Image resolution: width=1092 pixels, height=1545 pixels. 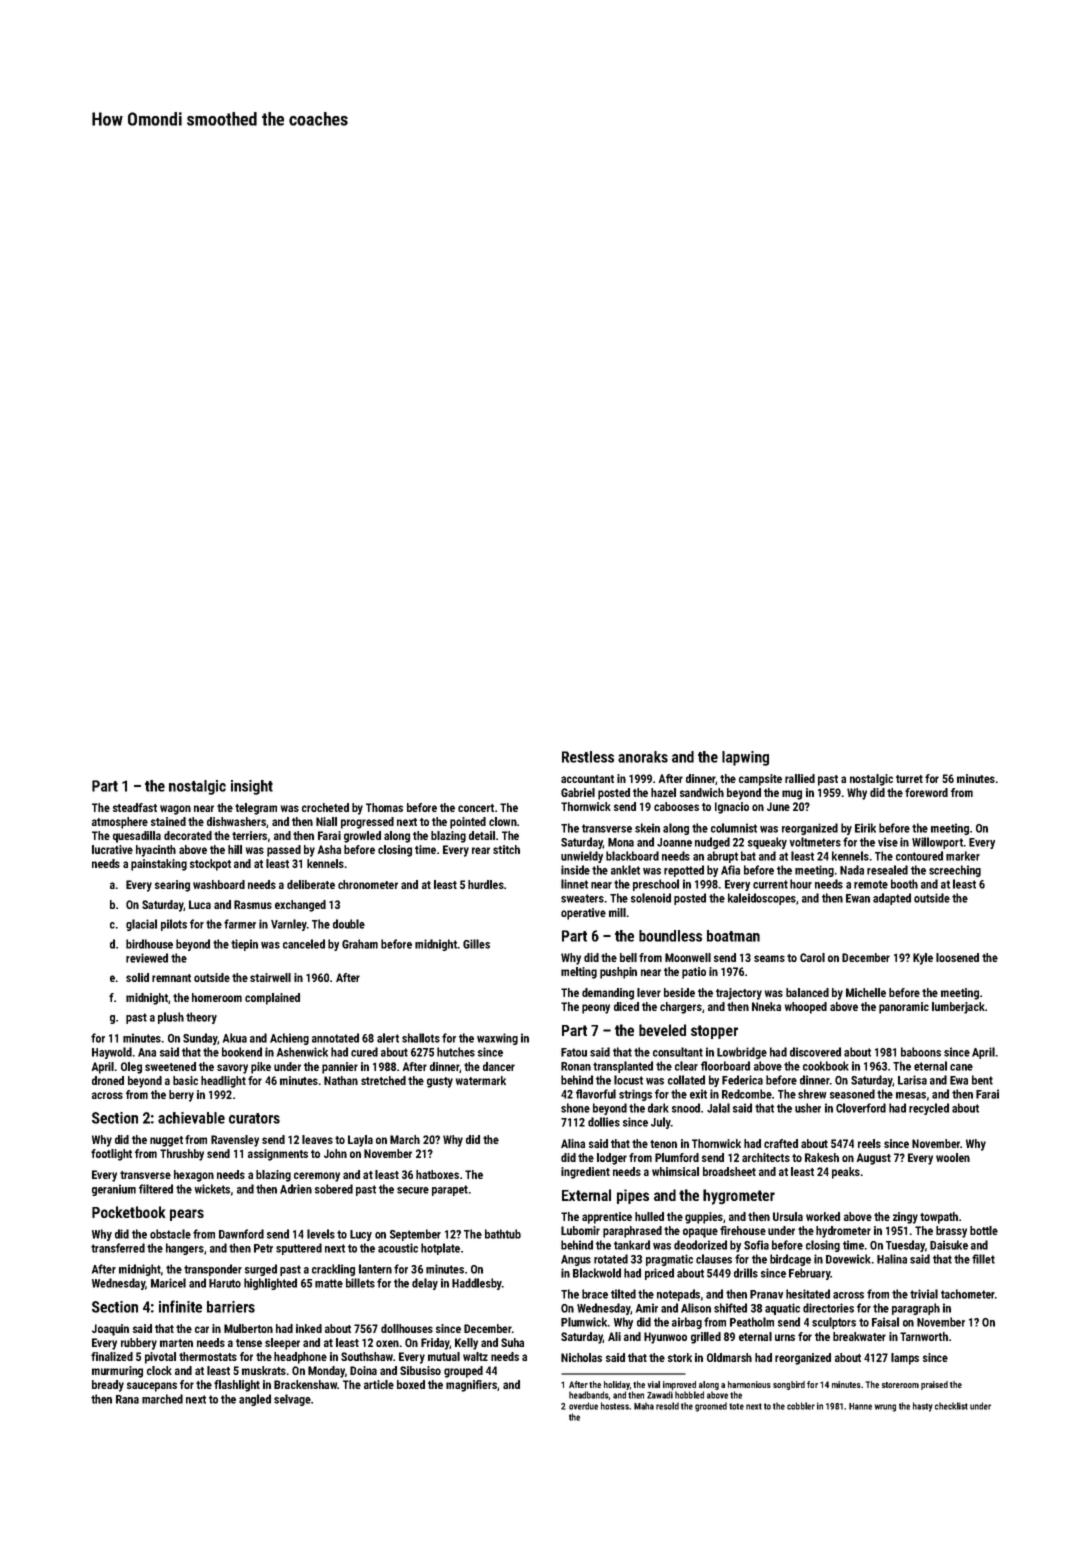 I want to click on loosened, so click(x=957, y=957).
